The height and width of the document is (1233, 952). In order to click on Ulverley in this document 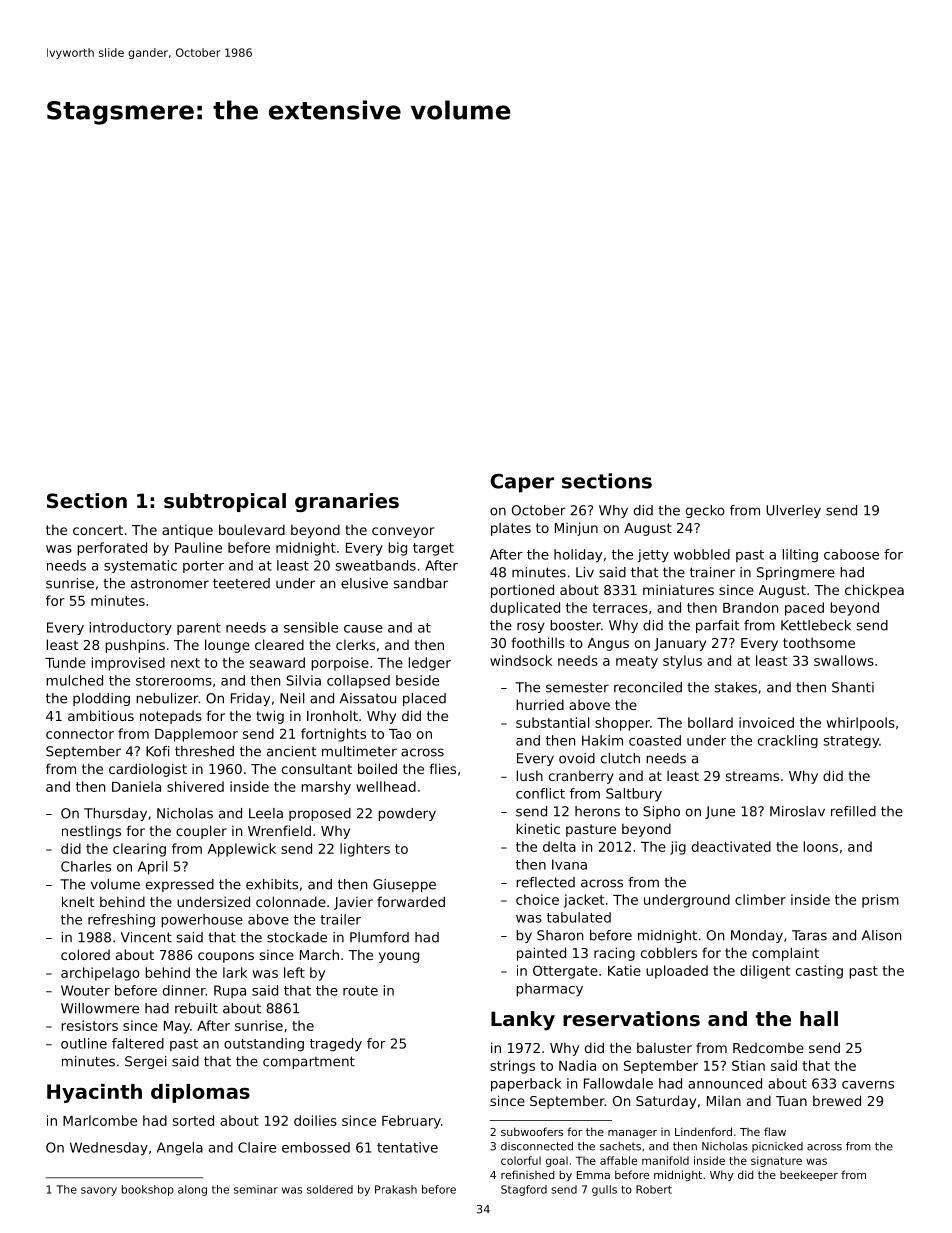, I will do `click(793, 511)`.
